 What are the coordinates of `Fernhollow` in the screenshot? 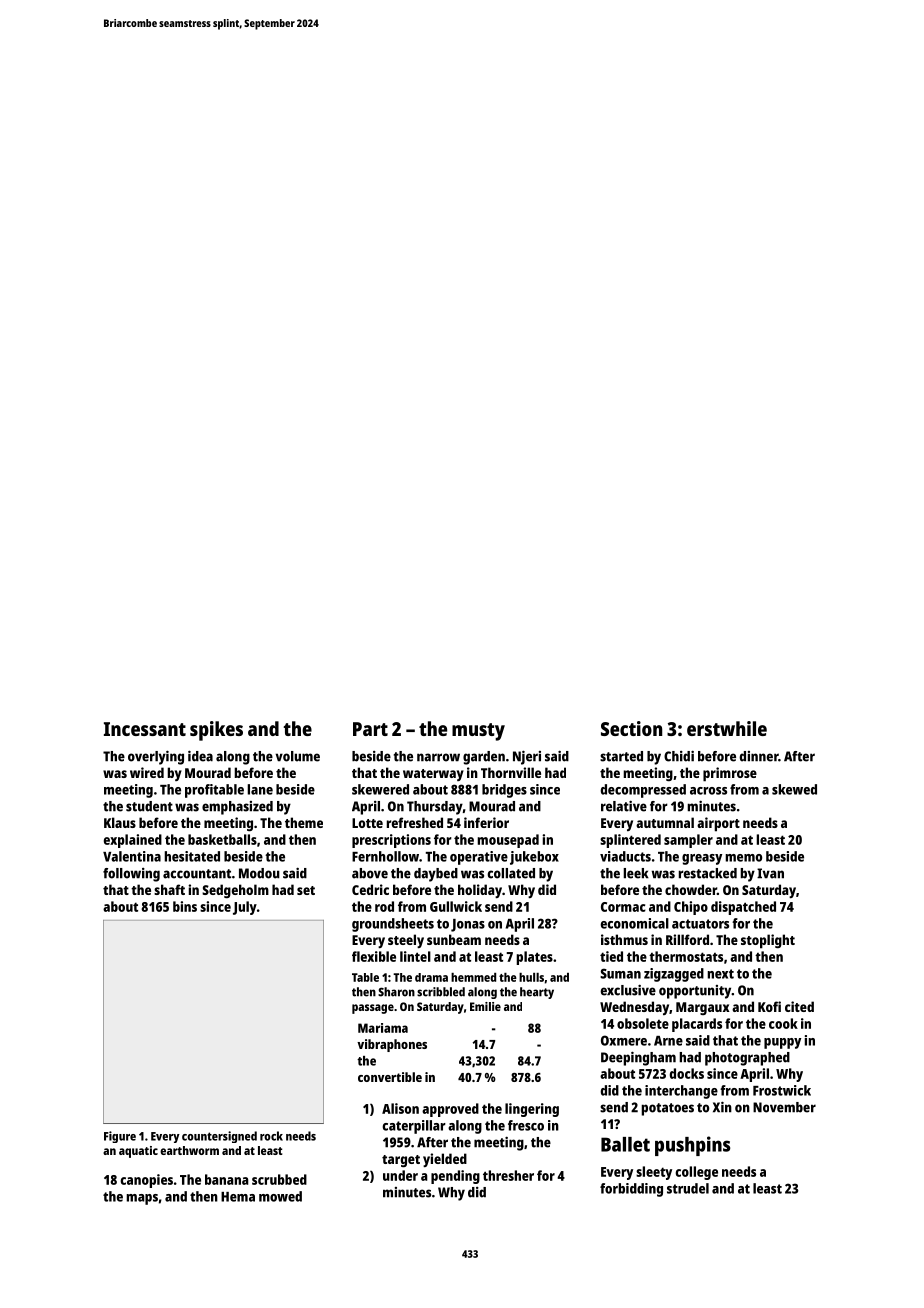 It's located at (385, 856).
